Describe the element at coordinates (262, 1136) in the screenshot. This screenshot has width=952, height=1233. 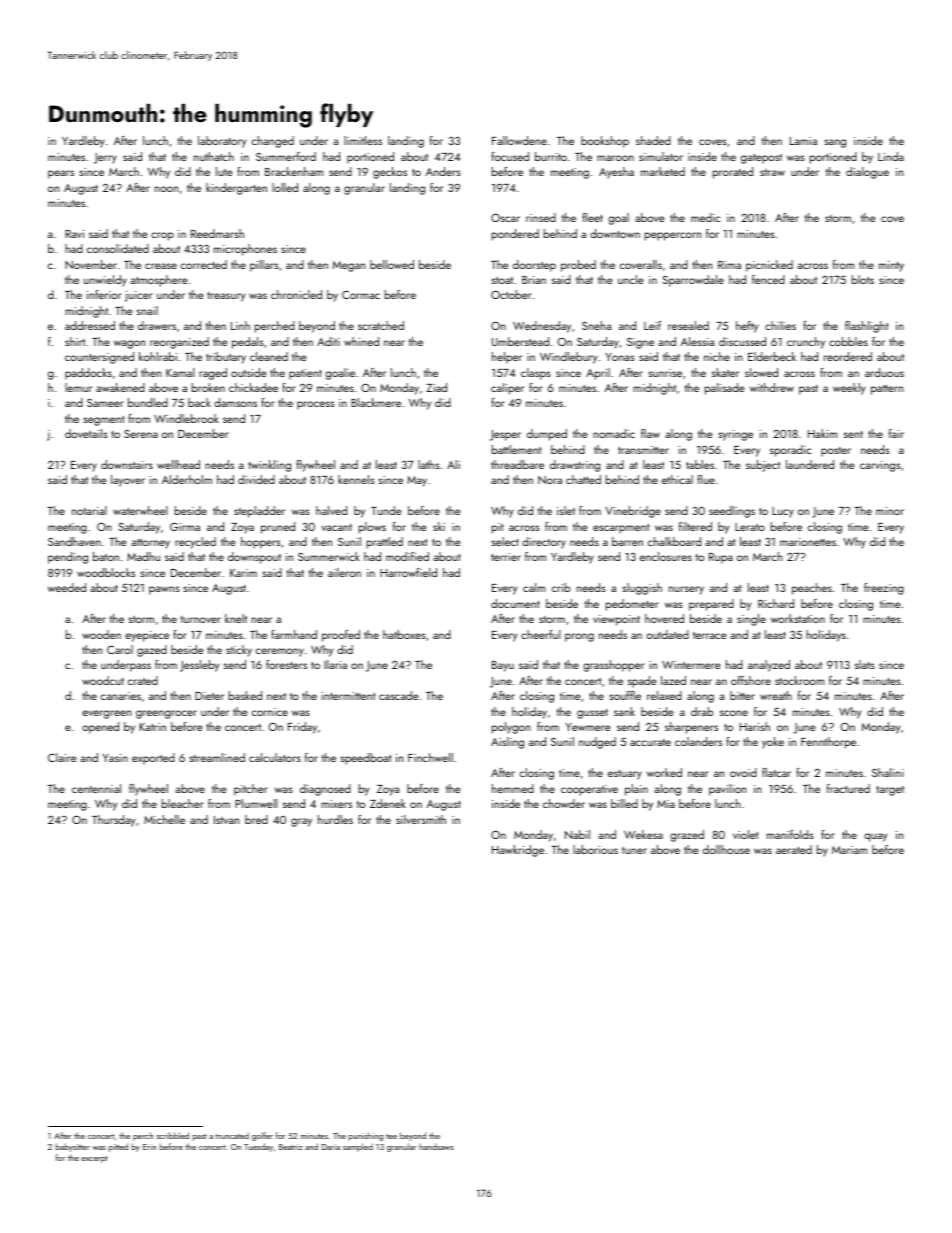
I see `golfer` at that location.
